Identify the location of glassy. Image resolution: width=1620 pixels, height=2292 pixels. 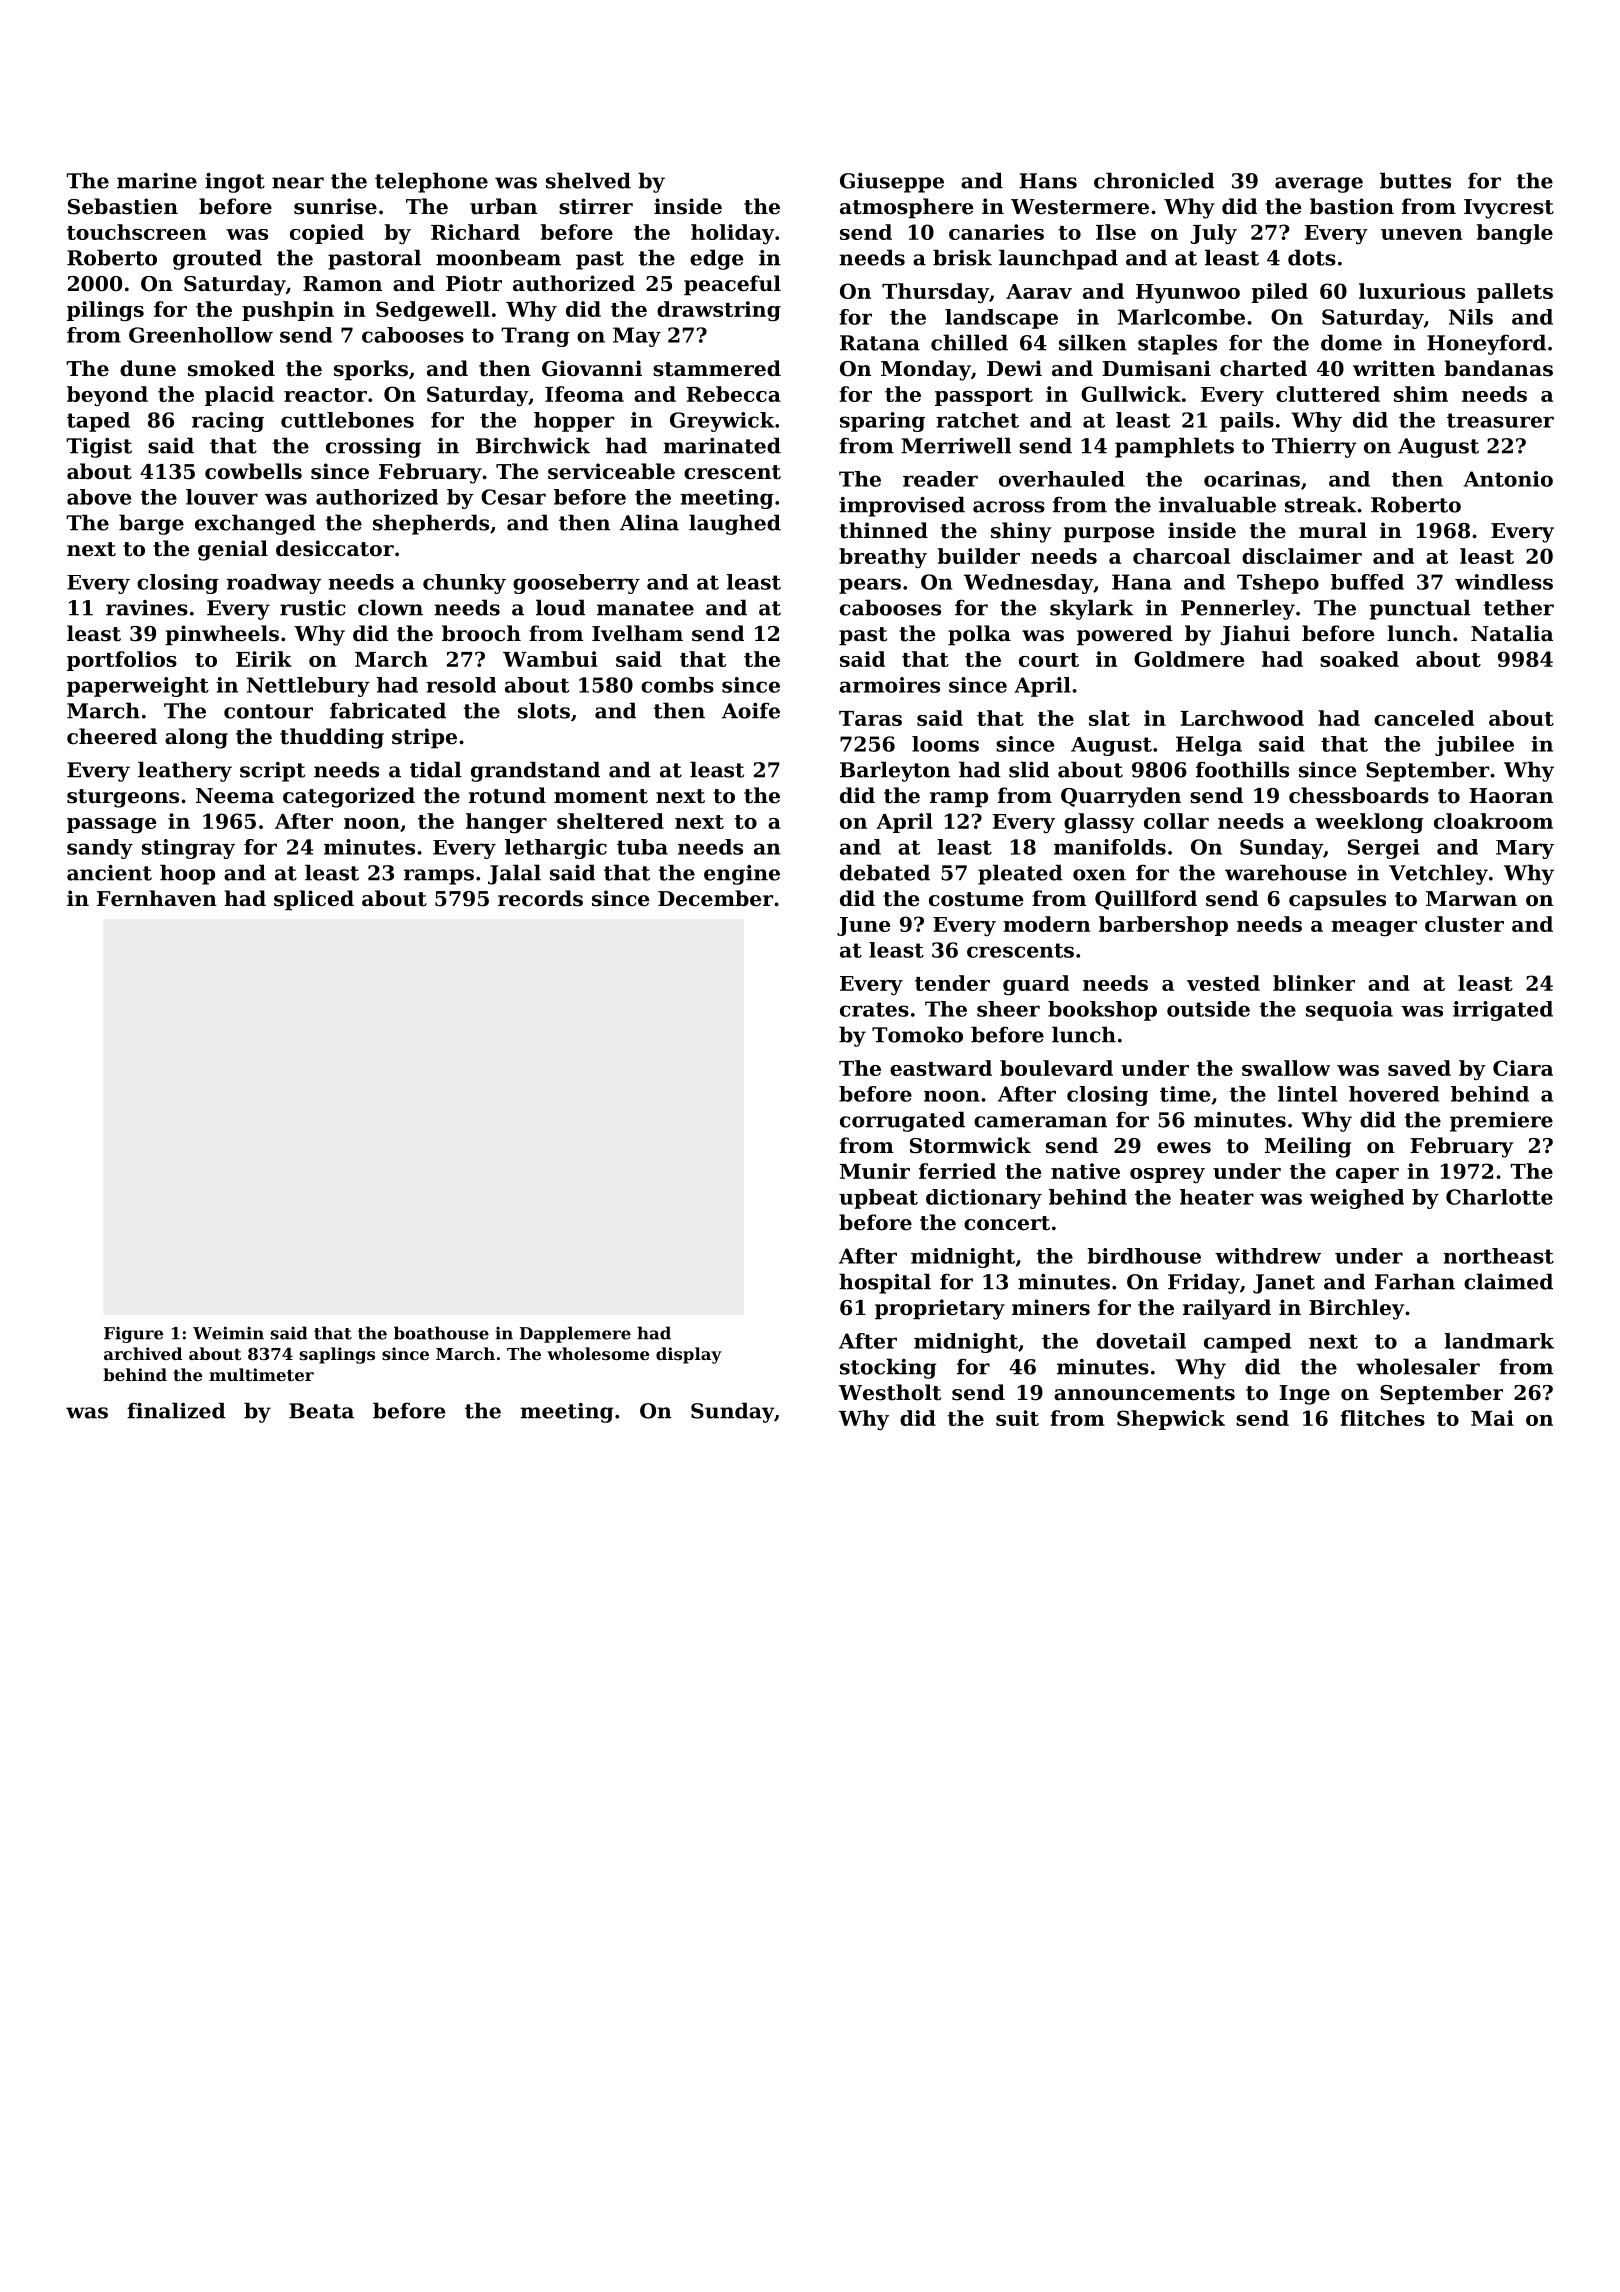
(1099, 823).
